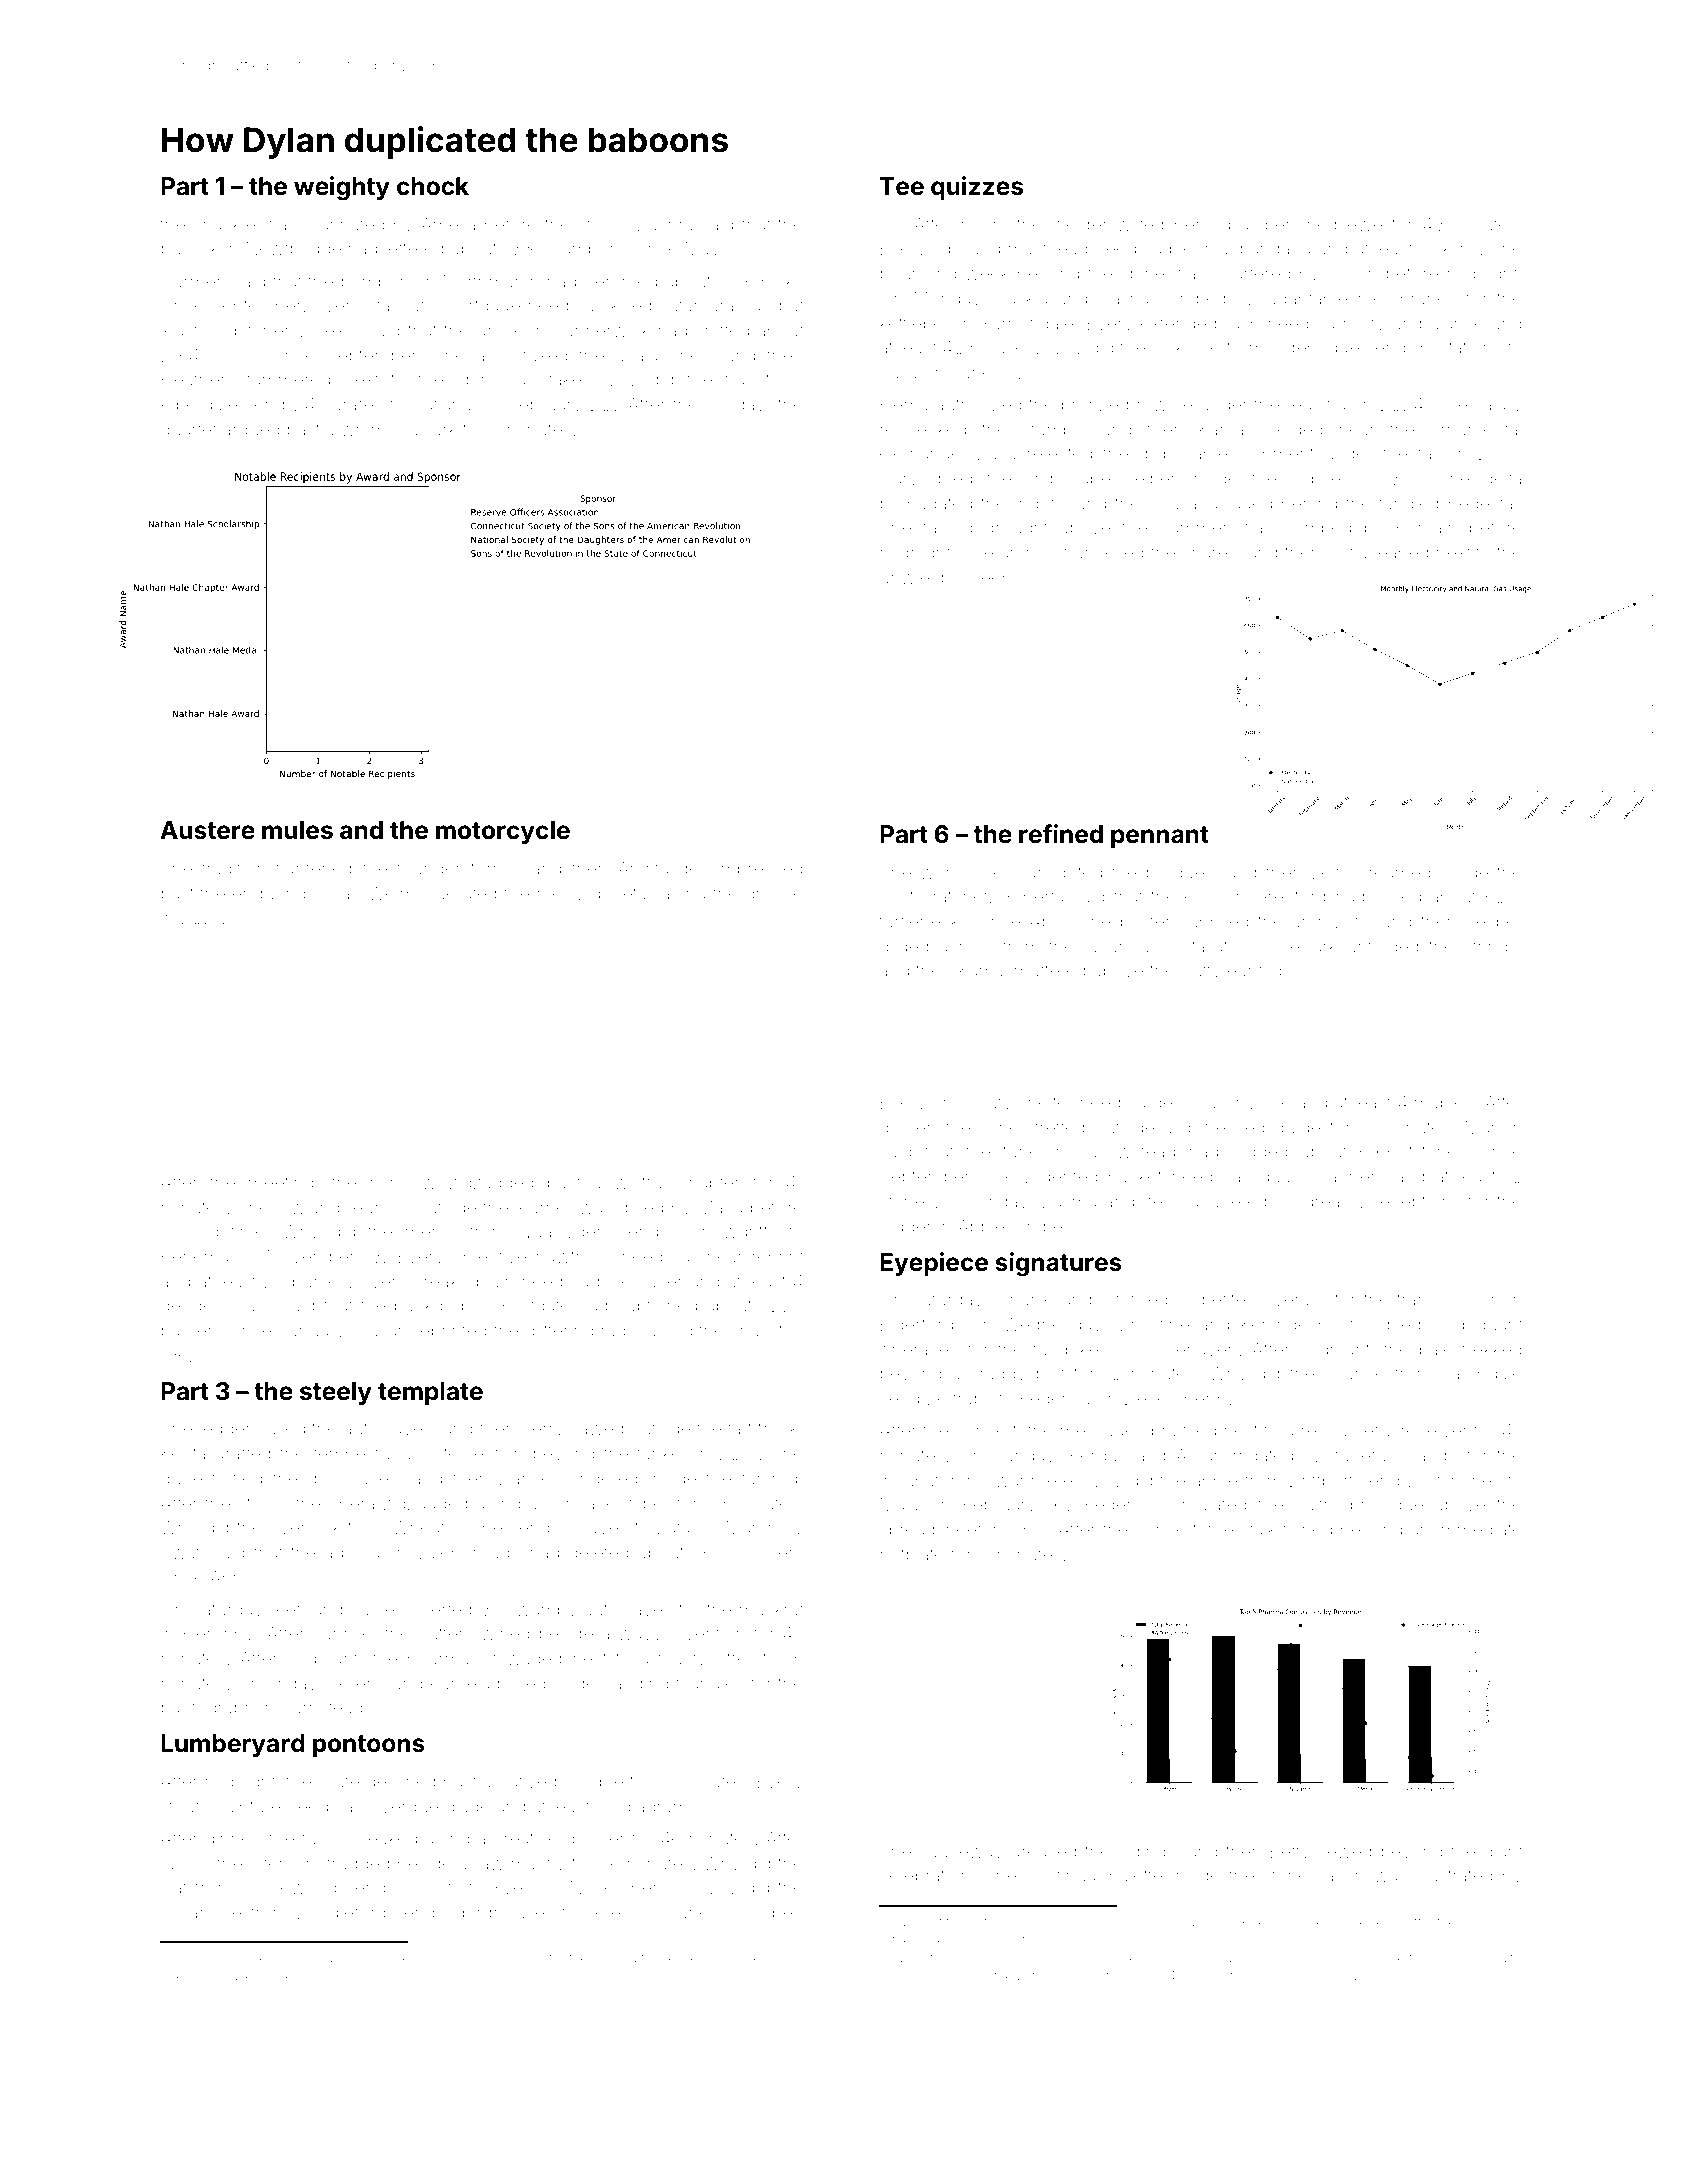  What do you see at coordinates (188, 432) in the screenshot?
I see `quartet` at bounding box center [188, 432].
